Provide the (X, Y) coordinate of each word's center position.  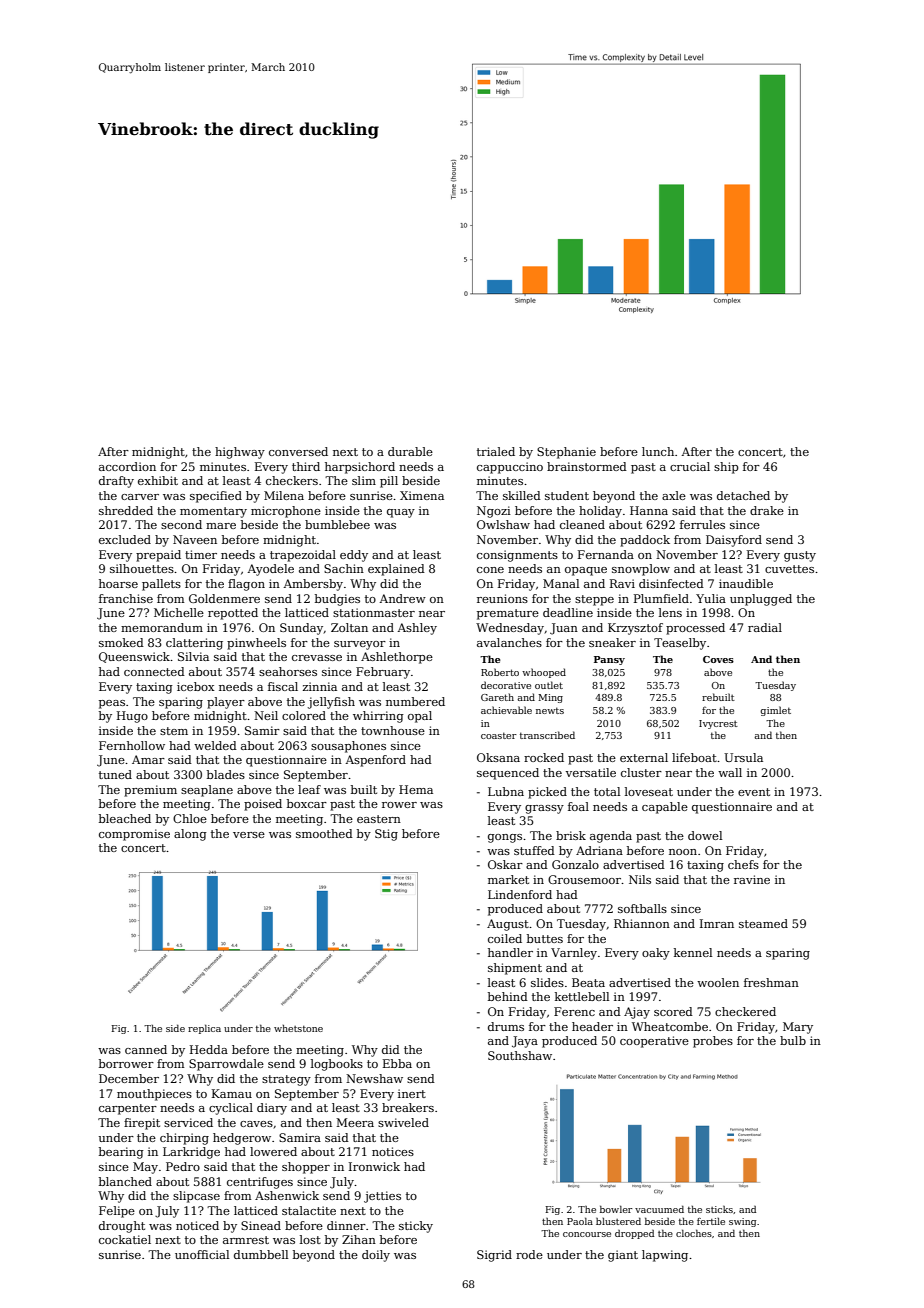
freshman (771, 982)
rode (529, 1254)
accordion (127, 466)
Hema (416, 789)
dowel (705, 835)
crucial (690, 466)
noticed (197, 1225)
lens (670, 612)
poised (263, 805)
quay (401, 513)
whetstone (298, 1028)
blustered (618, 1221)
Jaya (525, 1042)
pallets (161, 585)
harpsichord (360, 468)
